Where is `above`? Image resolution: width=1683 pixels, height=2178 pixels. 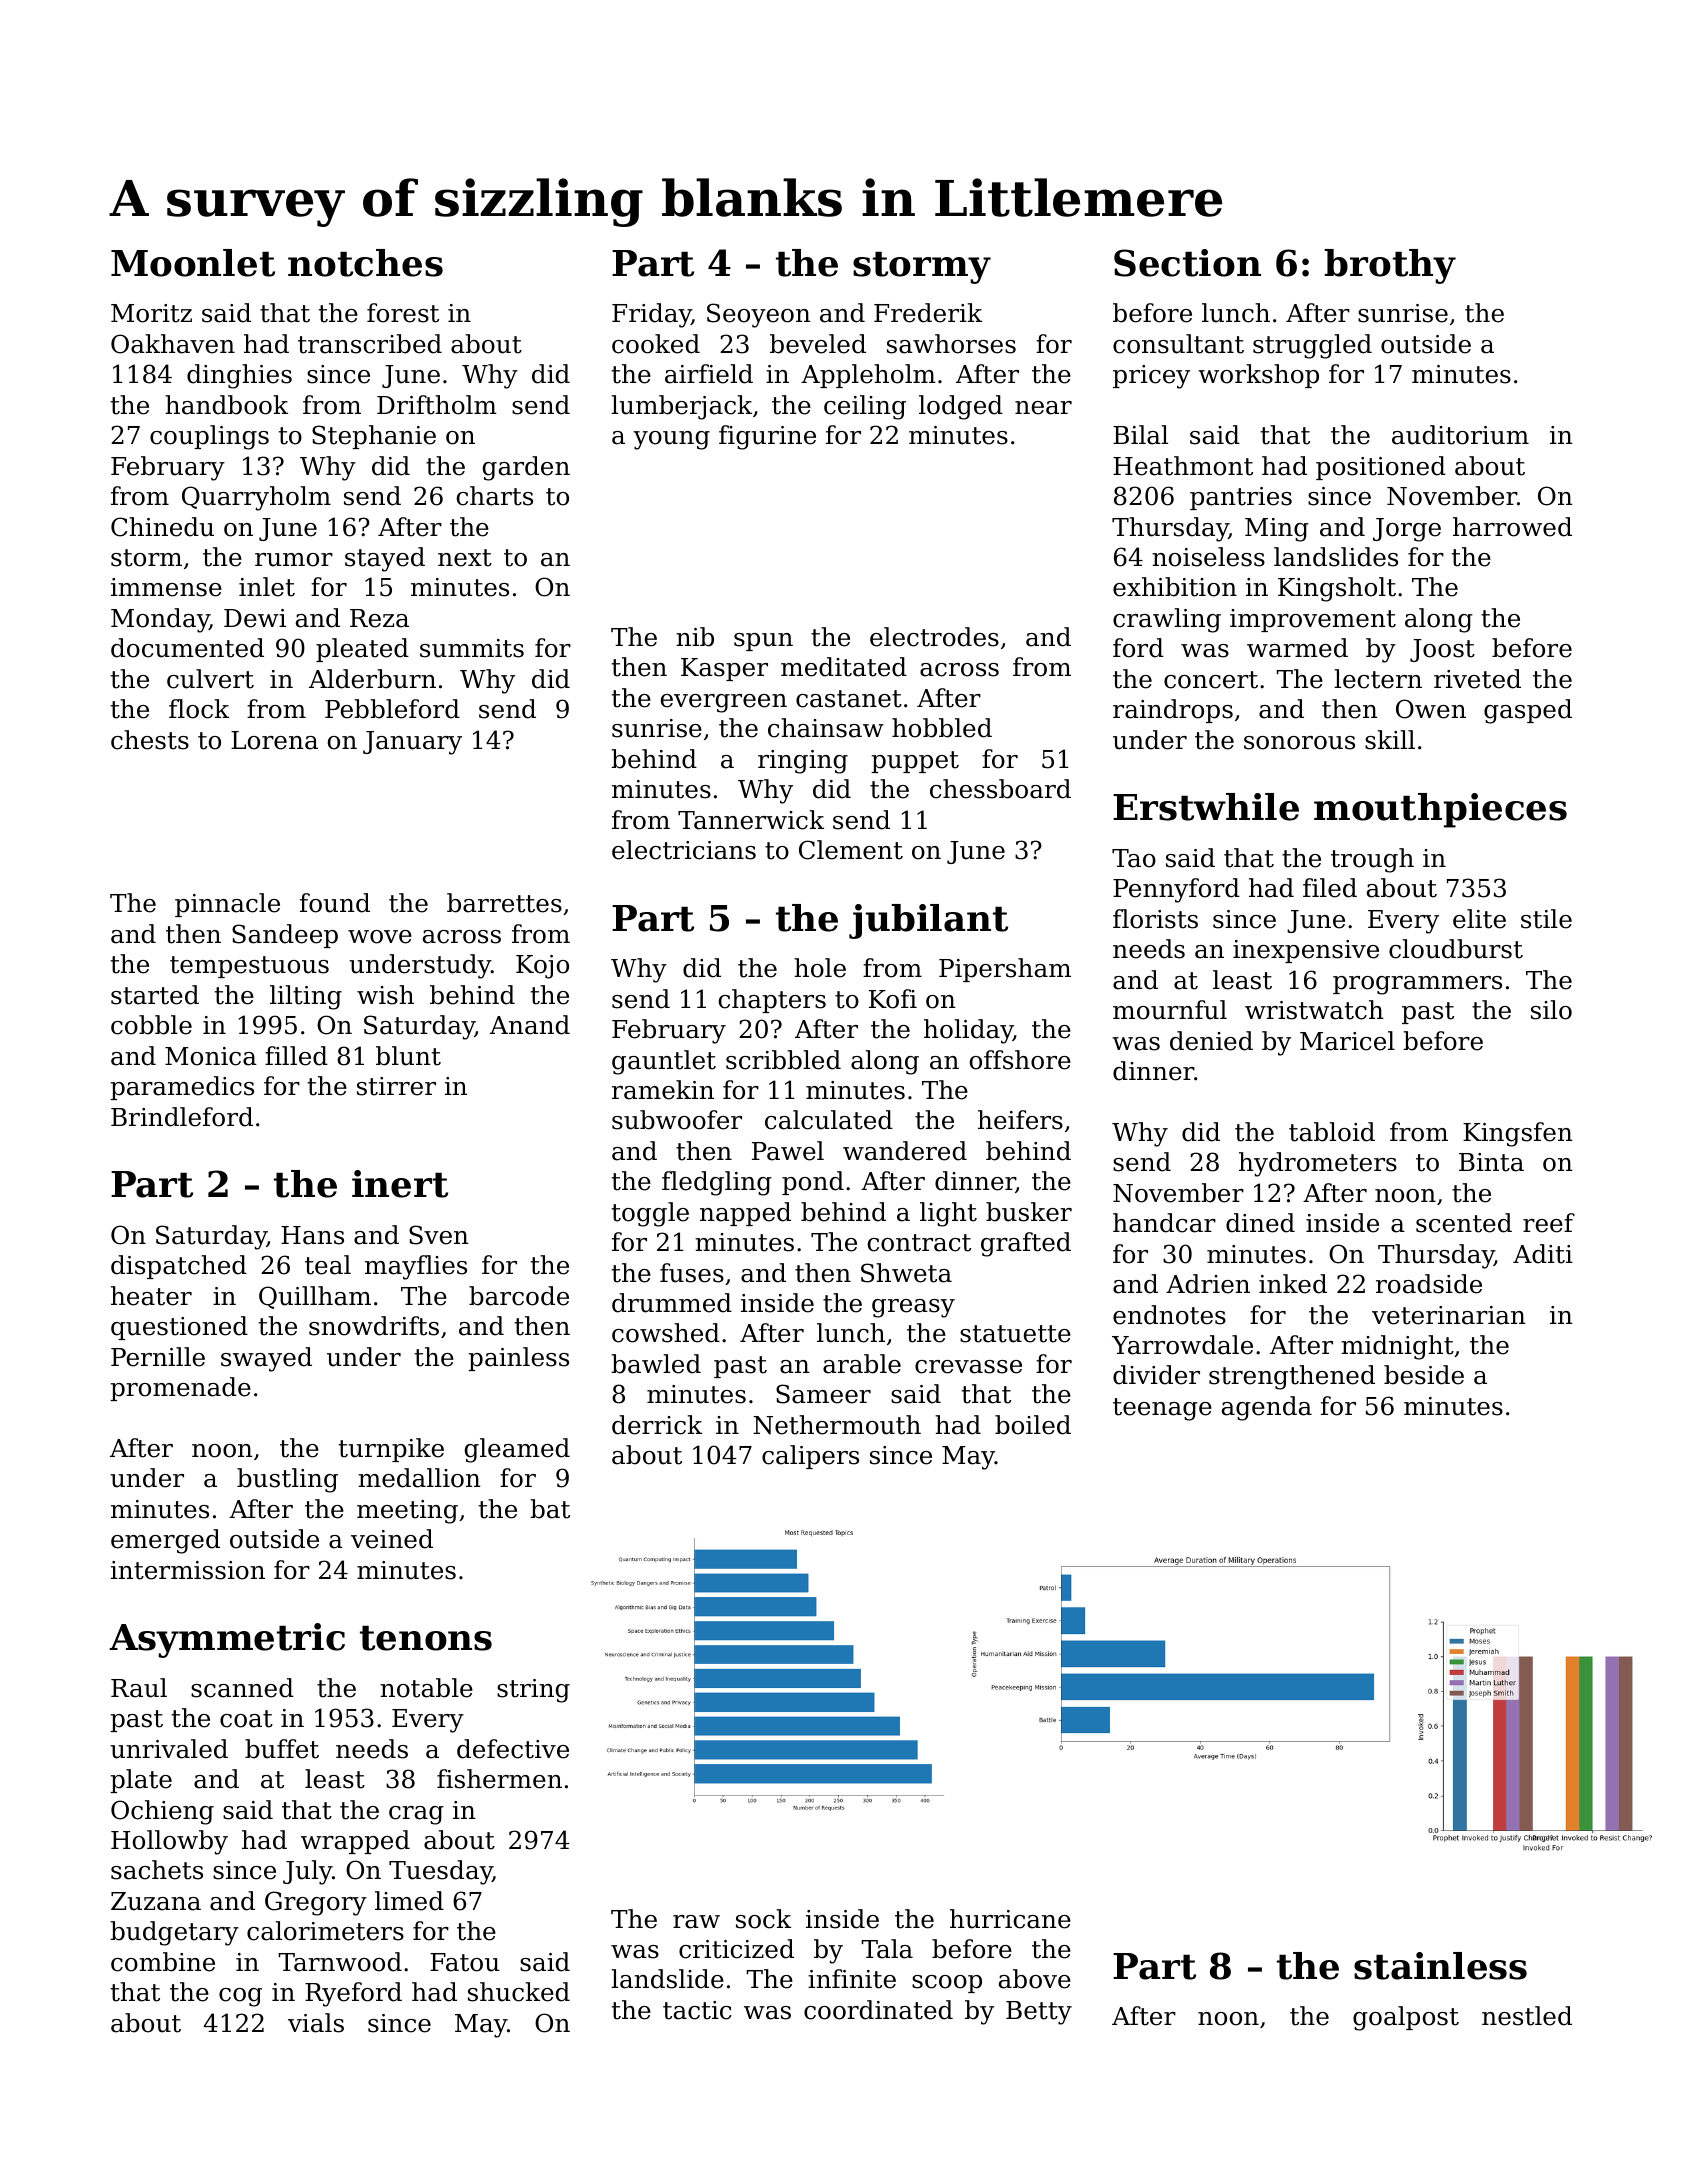 above is located at coordinates (1035, 1979).
